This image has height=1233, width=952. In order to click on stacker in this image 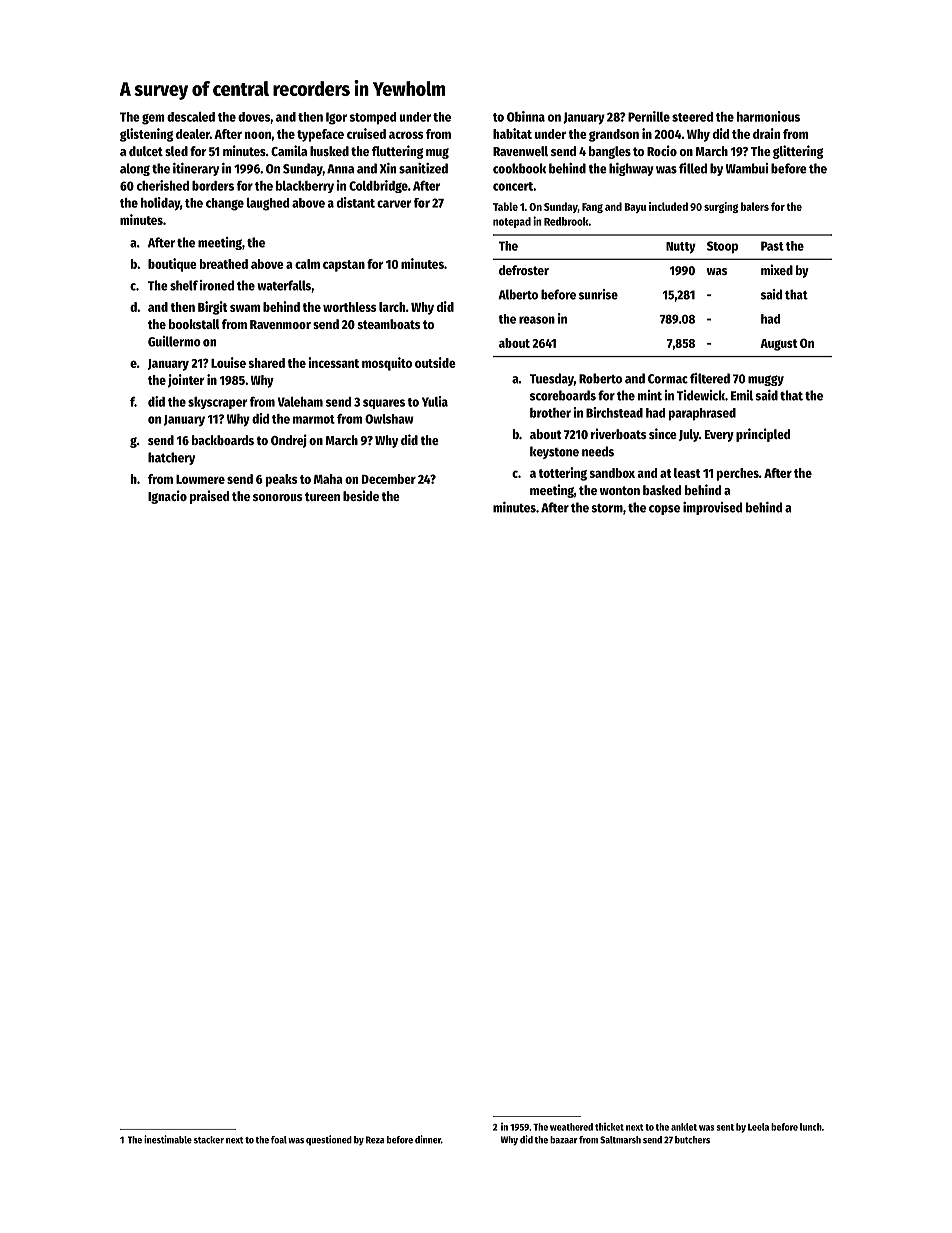, I will do `click(209, 1140)`.
